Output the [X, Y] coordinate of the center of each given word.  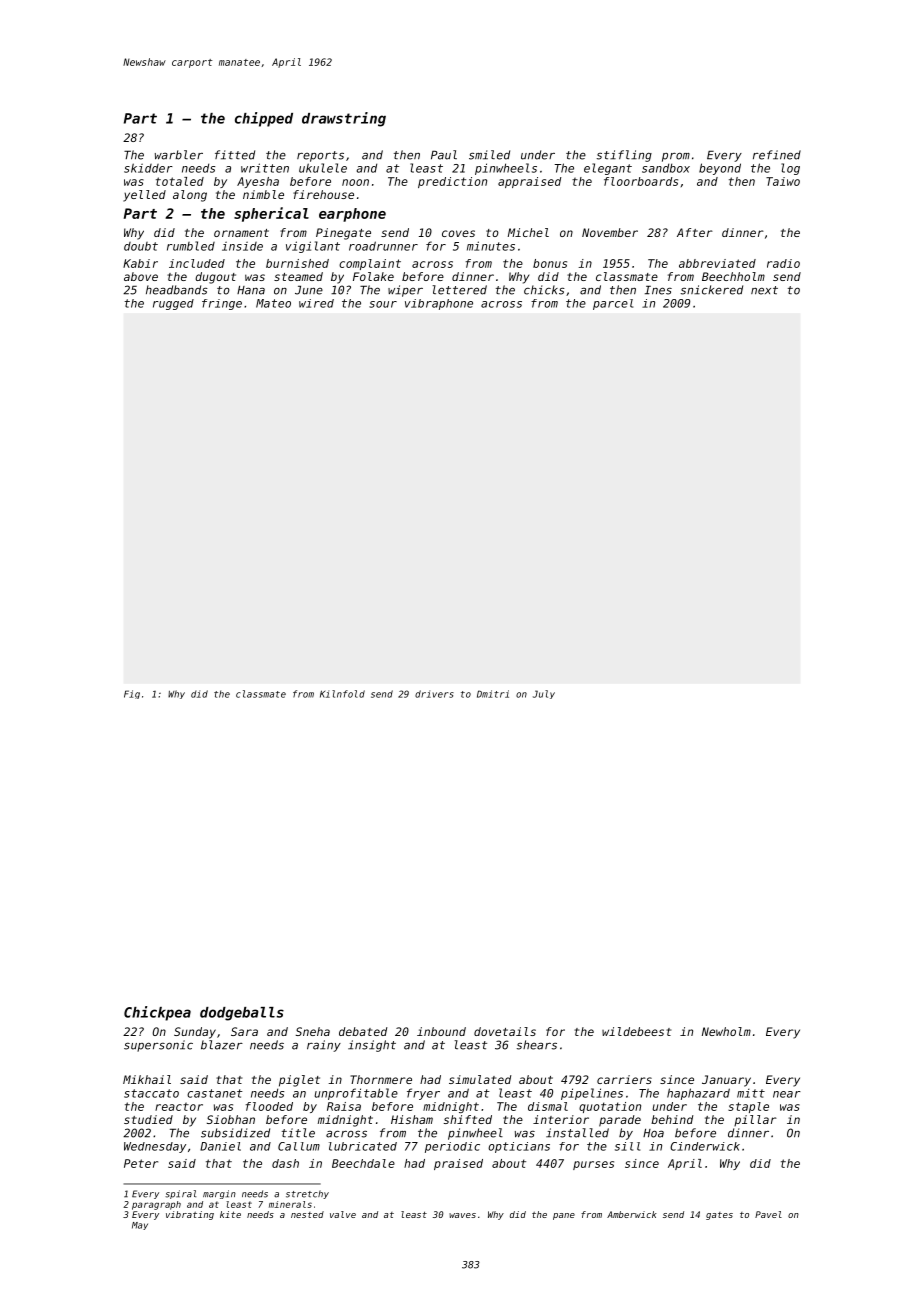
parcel [613, 304]
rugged [173, 304]
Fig [132, 694]
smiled [489, 155]
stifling [624, 156]
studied [148, 1119]
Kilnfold [342, 694]
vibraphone [439, 304]
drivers [434, 694]
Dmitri [493, 694]
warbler [179, 155]
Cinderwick [705, 1146]
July [544, 694]
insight [372, 1046]
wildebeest [636, 1031]
